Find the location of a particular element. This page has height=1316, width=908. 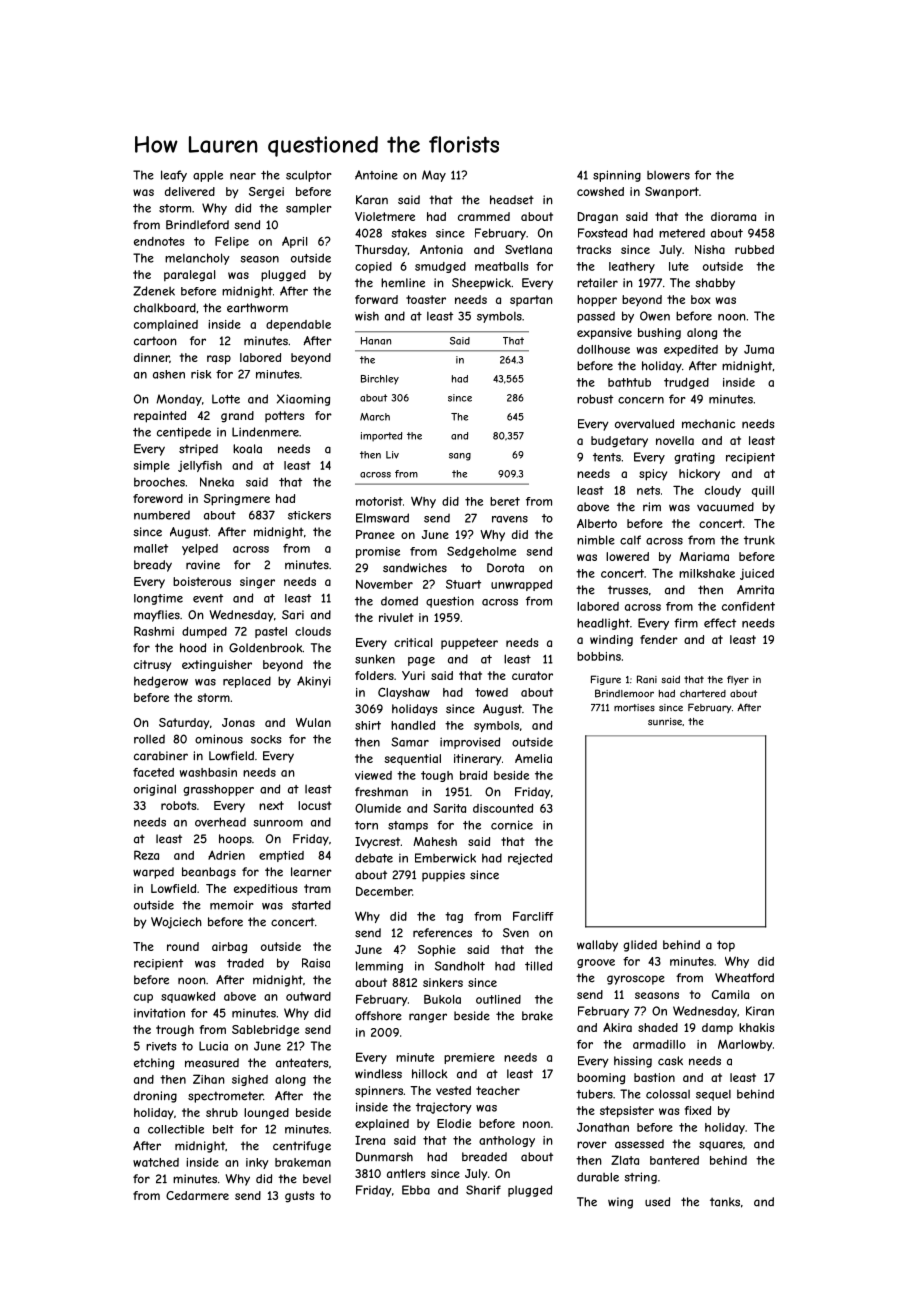

references is located at coordinates (442, 933).
